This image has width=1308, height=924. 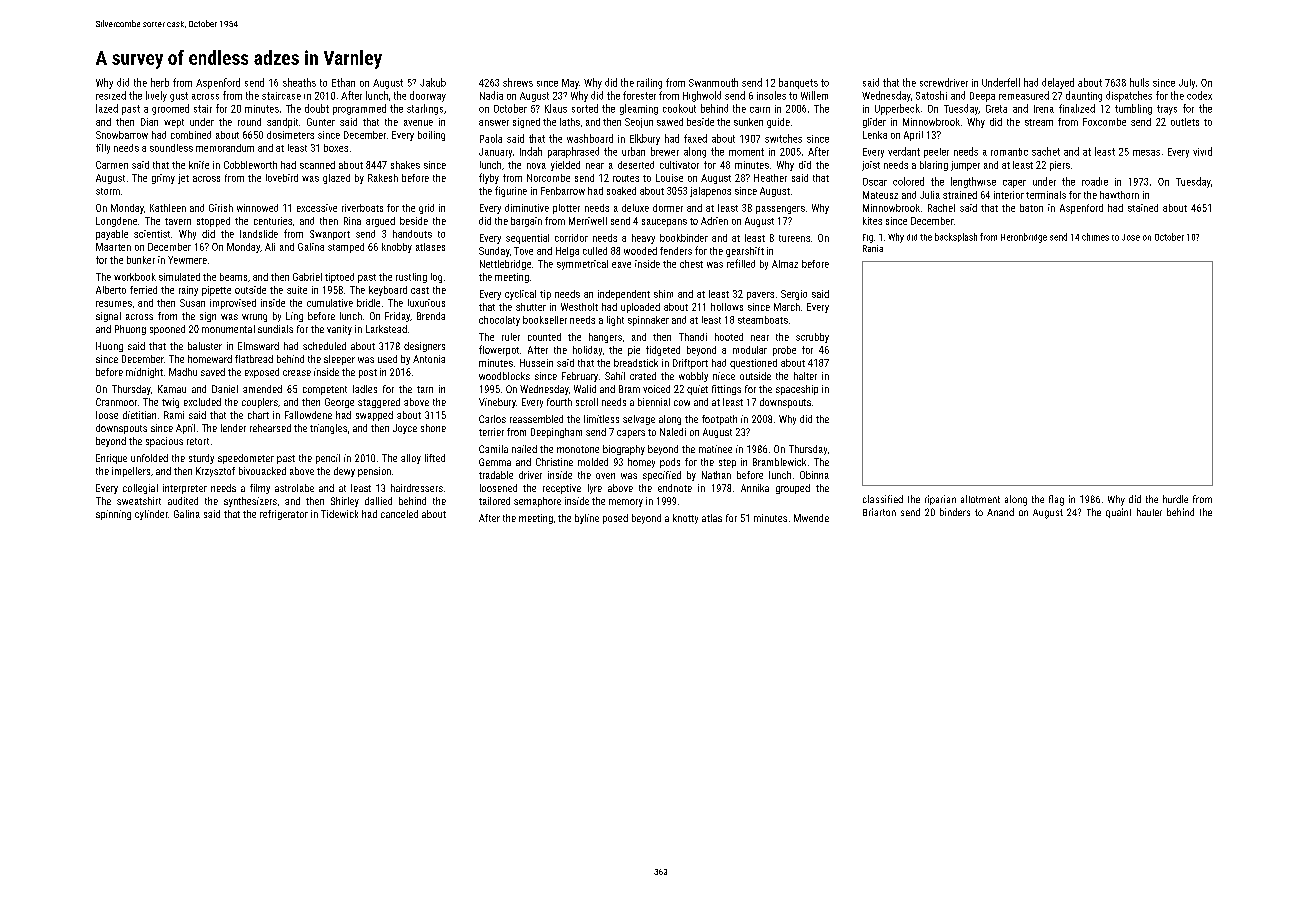 What do you see at coordinates (1119, 195) in the image?
I see `hawthorn` at bounding box center [1119, 195].
